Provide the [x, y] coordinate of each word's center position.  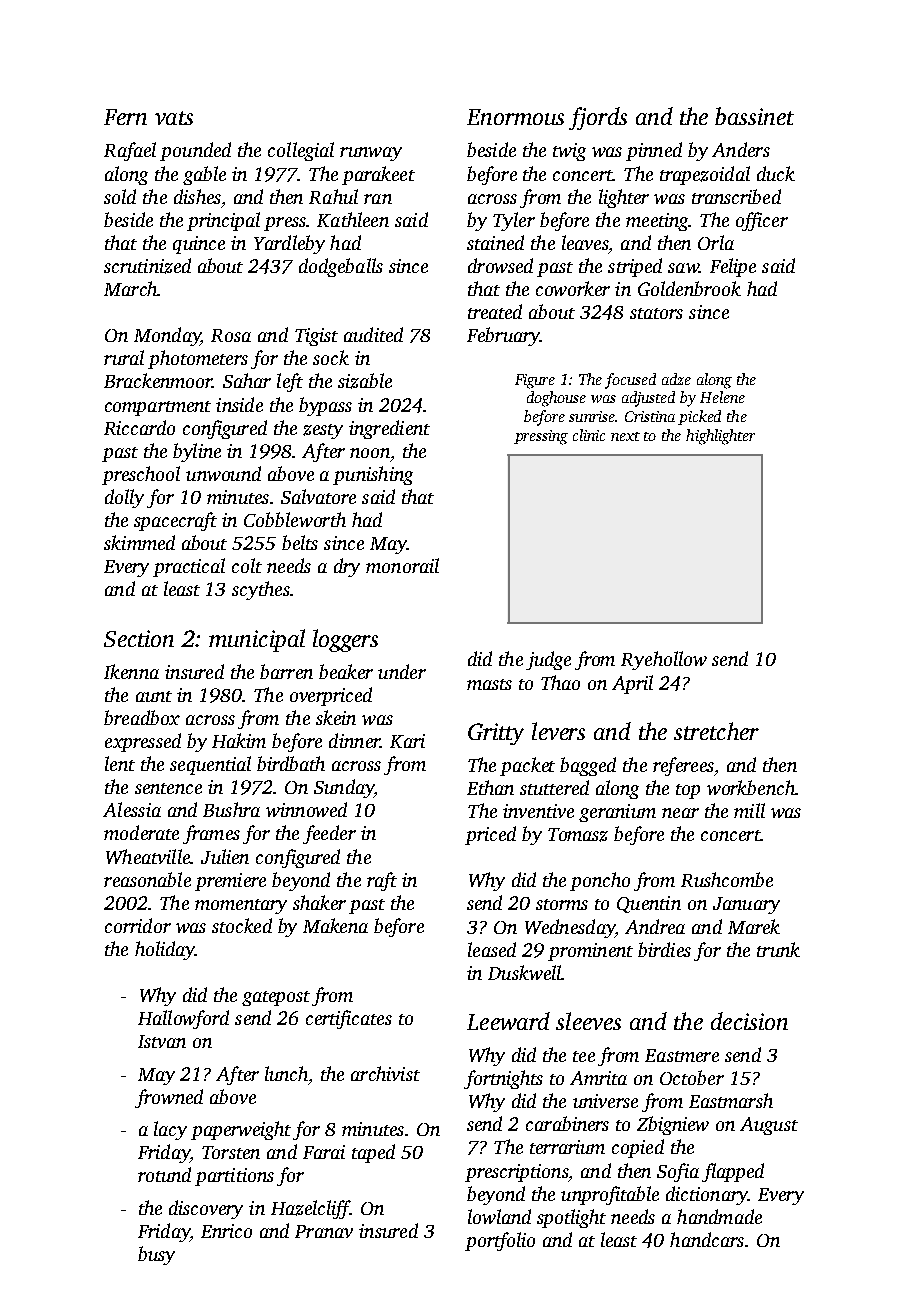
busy [156, 1255]
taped [373, 1153]
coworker [573, 288]
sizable [365, 381]
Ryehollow [664, 660]
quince [199, 245]
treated [495, 311]
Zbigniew [673, 1125]
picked [699, 417]
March [130, 288]
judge [548, 660]
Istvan [162, 1041]
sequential [210, 765]
